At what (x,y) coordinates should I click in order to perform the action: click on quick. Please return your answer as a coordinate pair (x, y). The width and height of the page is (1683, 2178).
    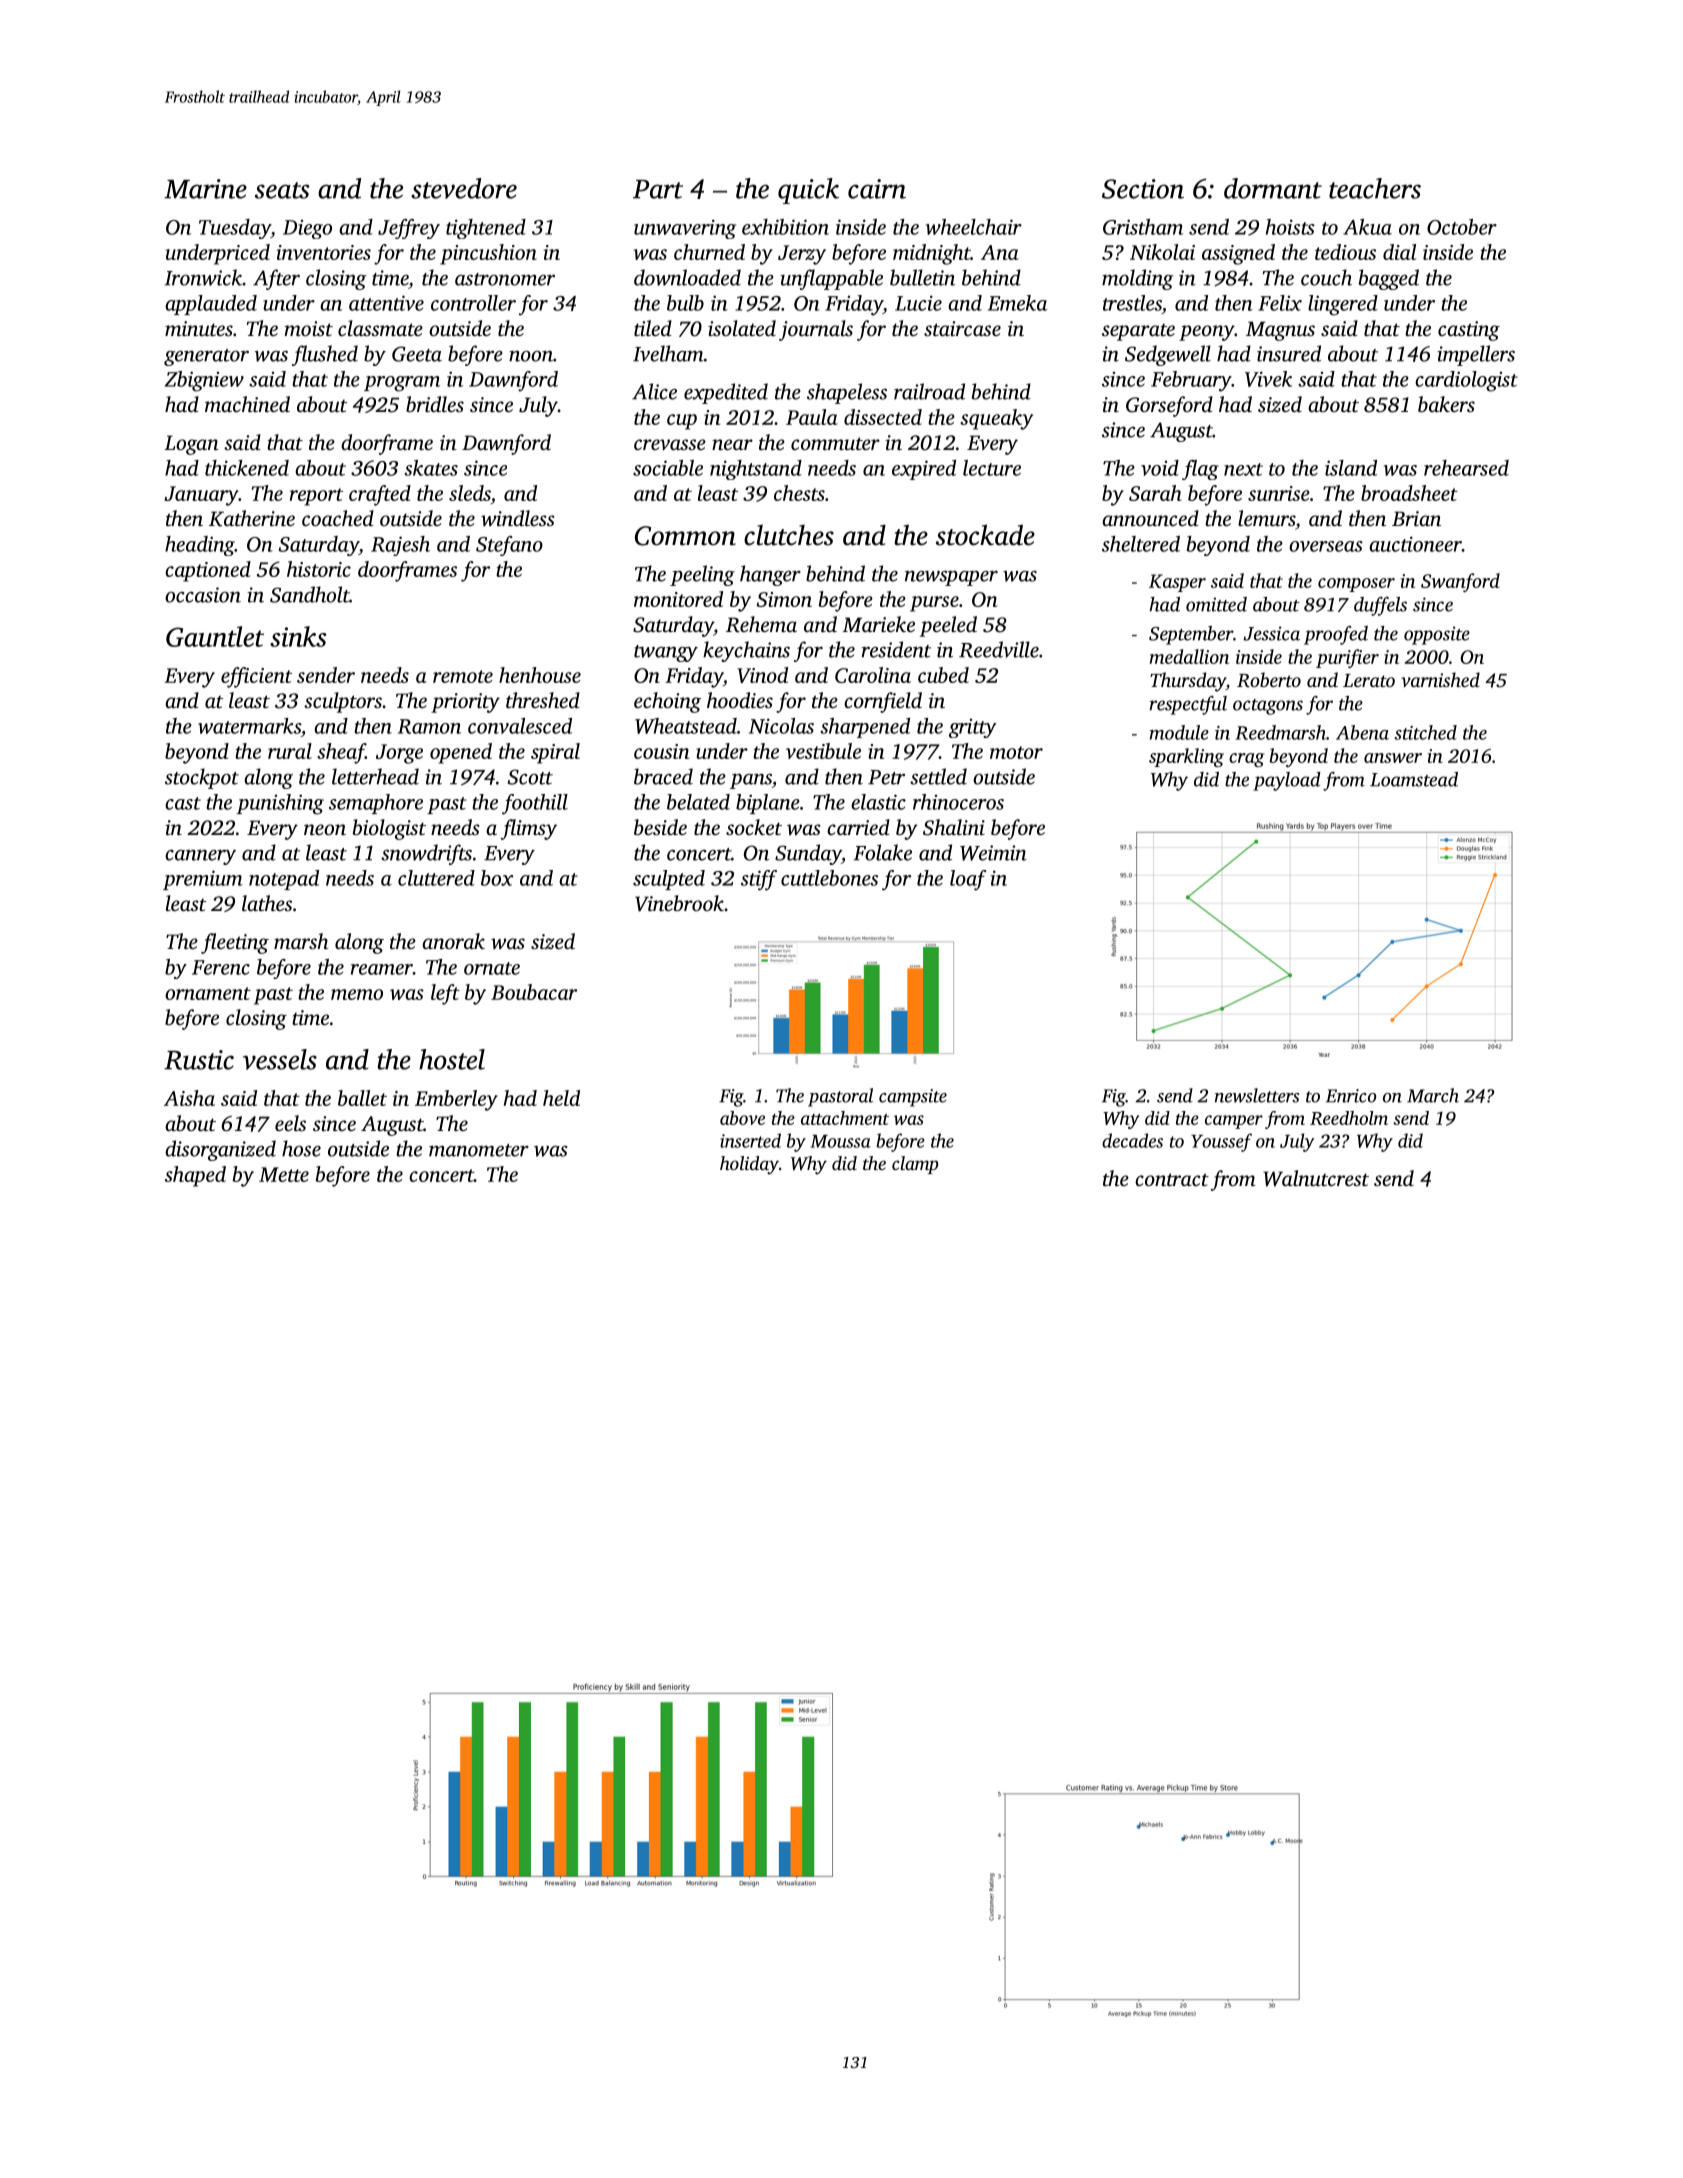
    Looking at the image, I should click on (808, 191).
